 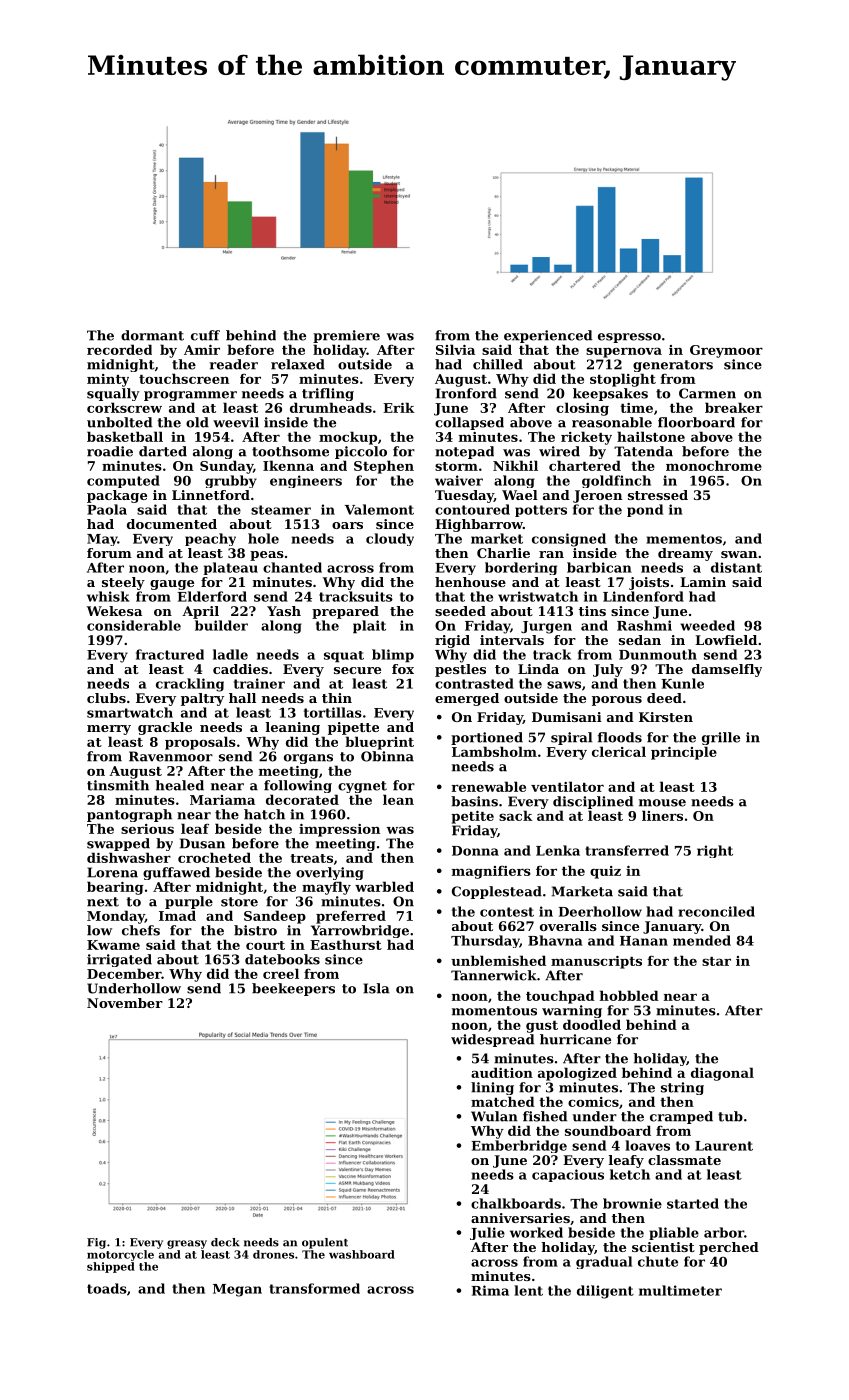 I want to click on transformed, so click(x=314, y=1288).
